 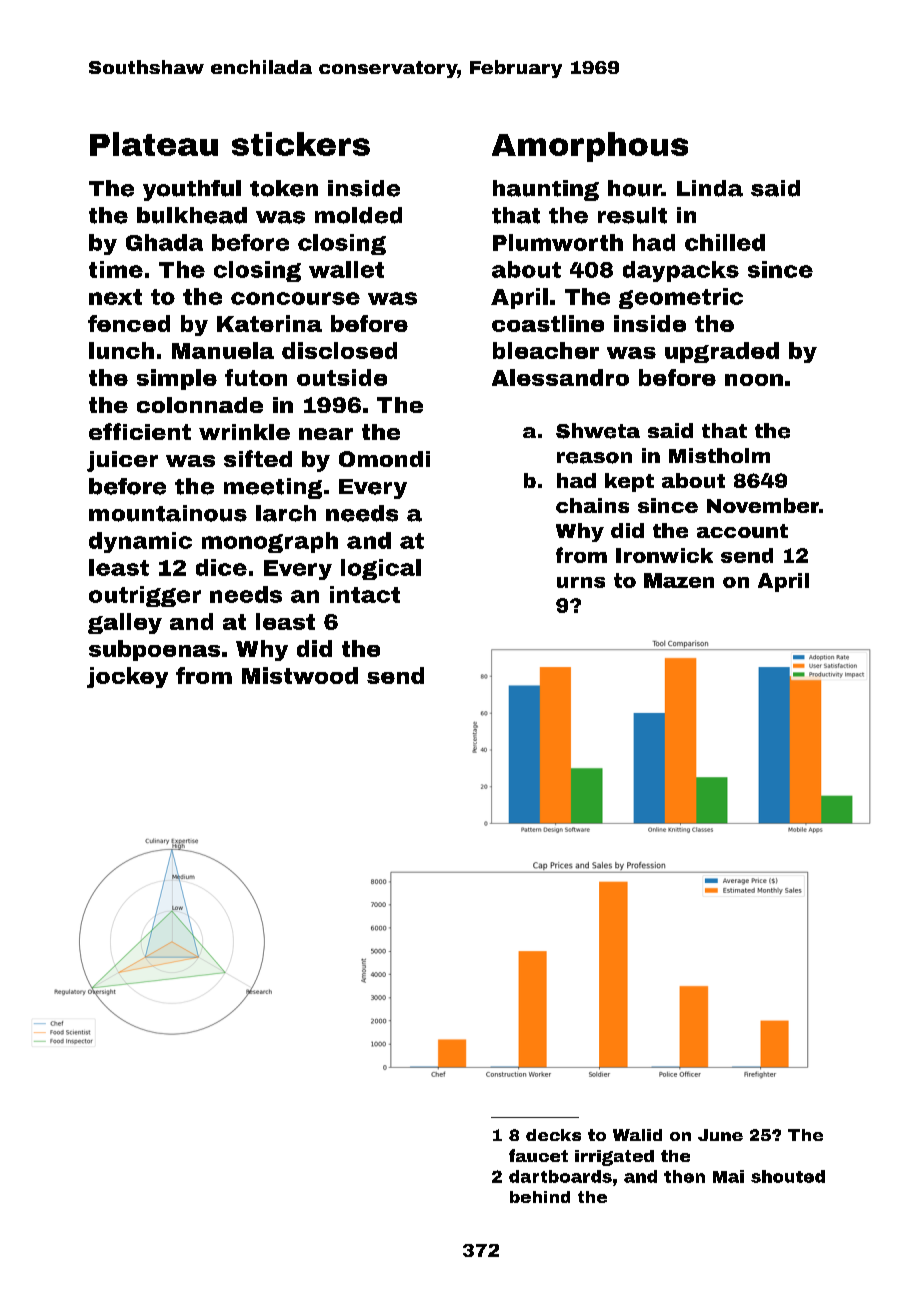 I want to click on Amorphous, so click(x=590, y=147).
